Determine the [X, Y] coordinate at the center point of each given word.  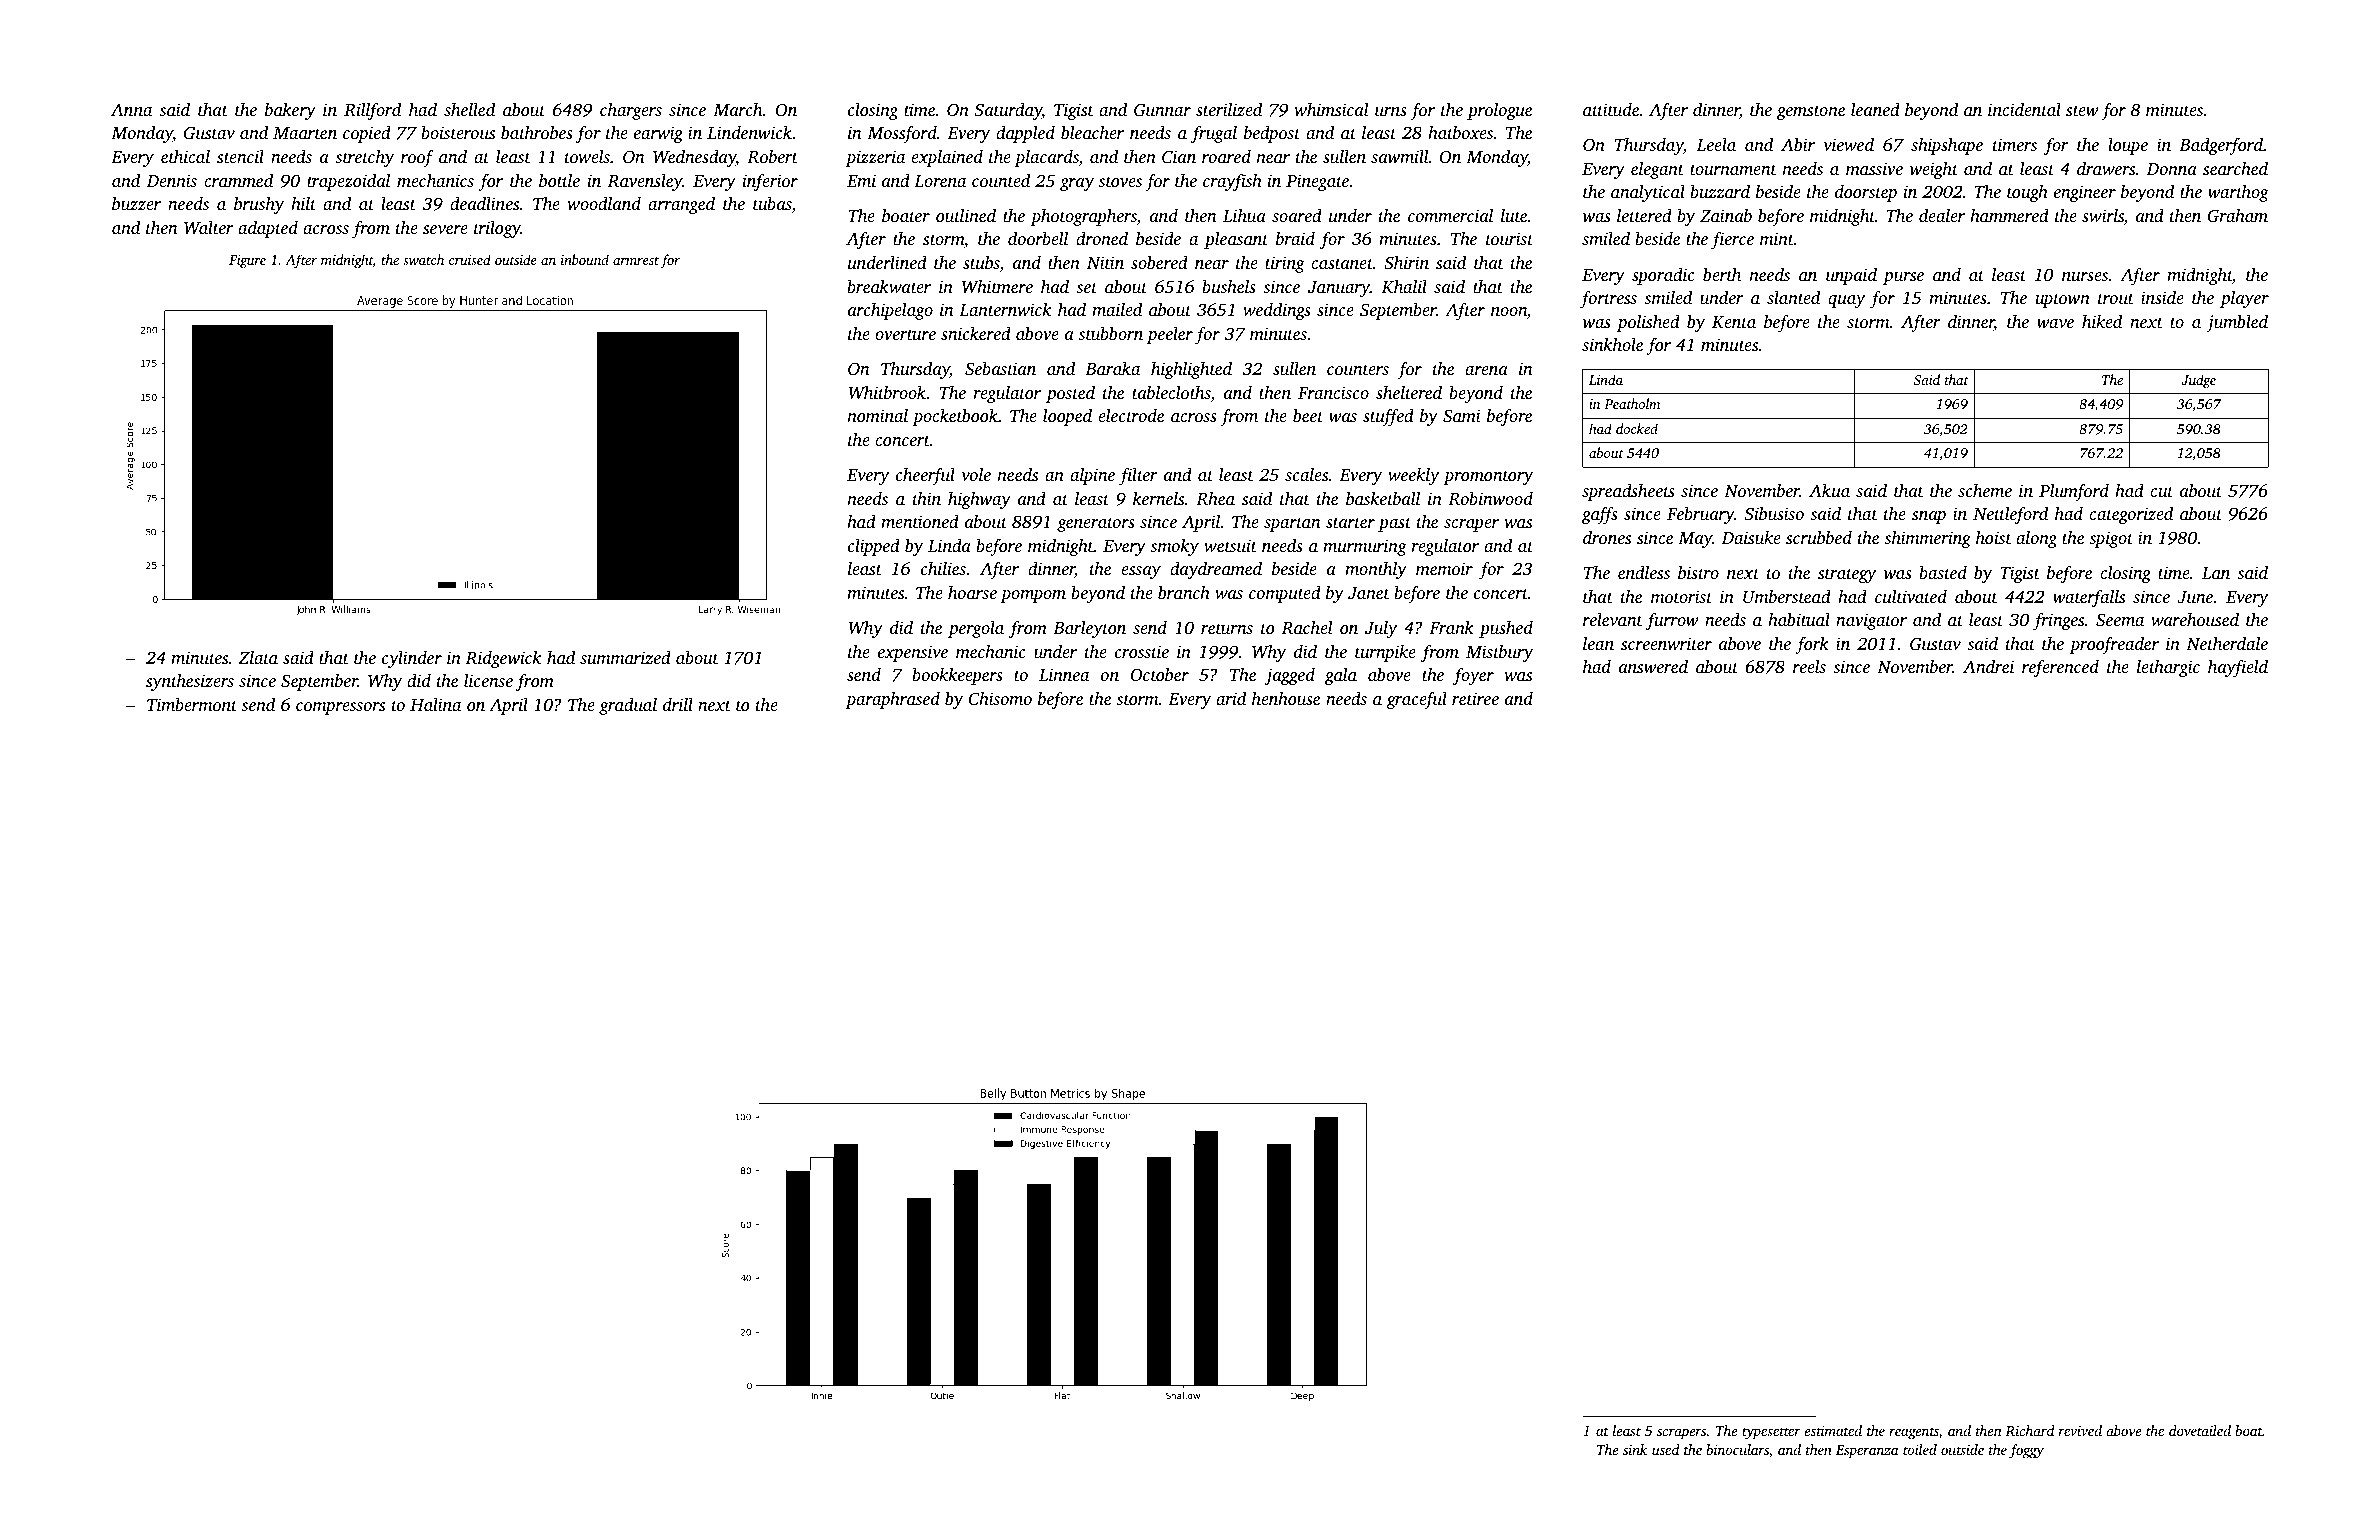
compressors [340, 708]
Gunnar [1162, 110]
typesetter [1771, 1433]
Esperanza [1867, 1451]
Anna [131, 109]
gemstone [1811, 112]
